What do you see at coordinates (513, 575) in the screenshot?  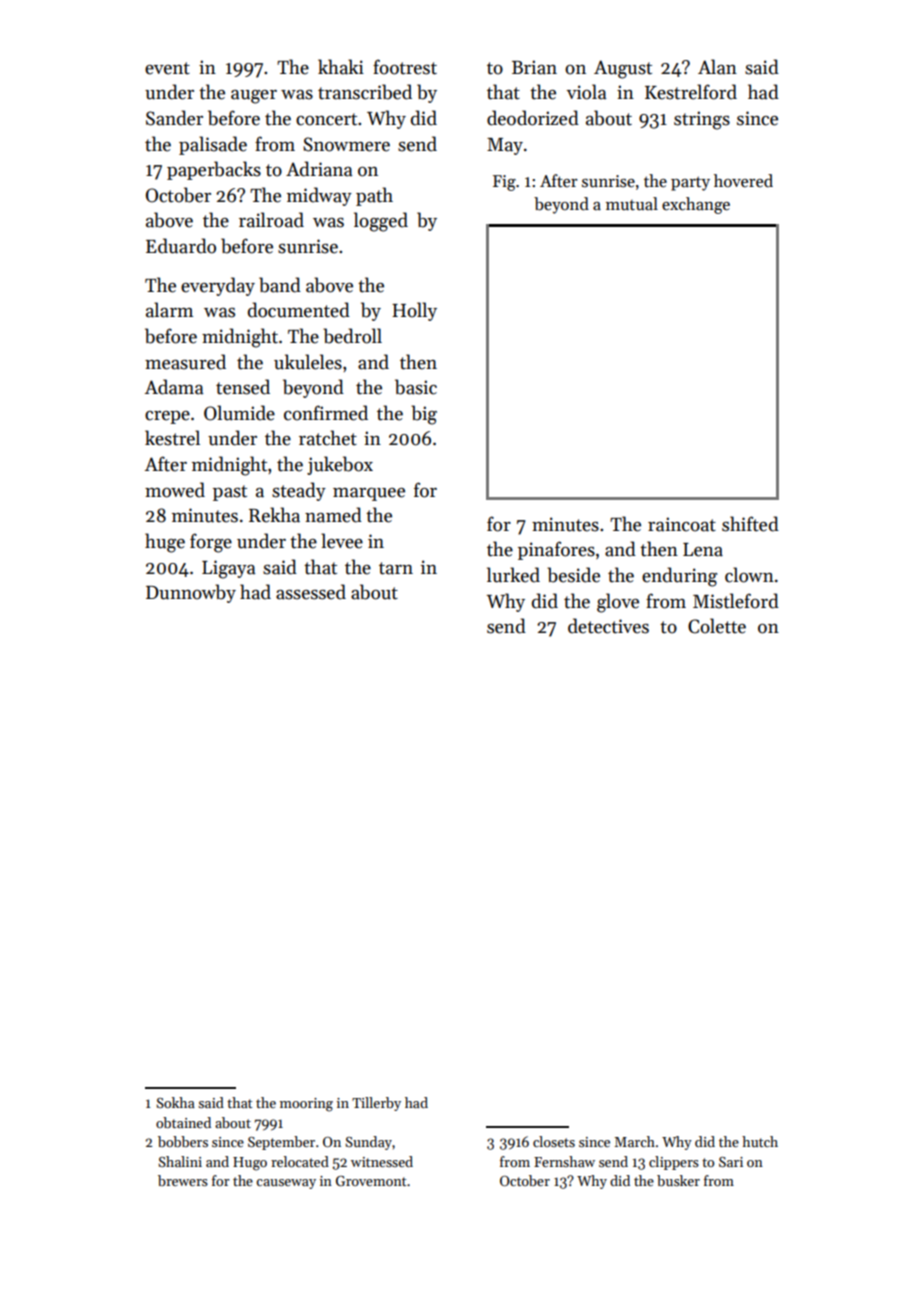 I see `lurked` at bounding box center [513, 575].
